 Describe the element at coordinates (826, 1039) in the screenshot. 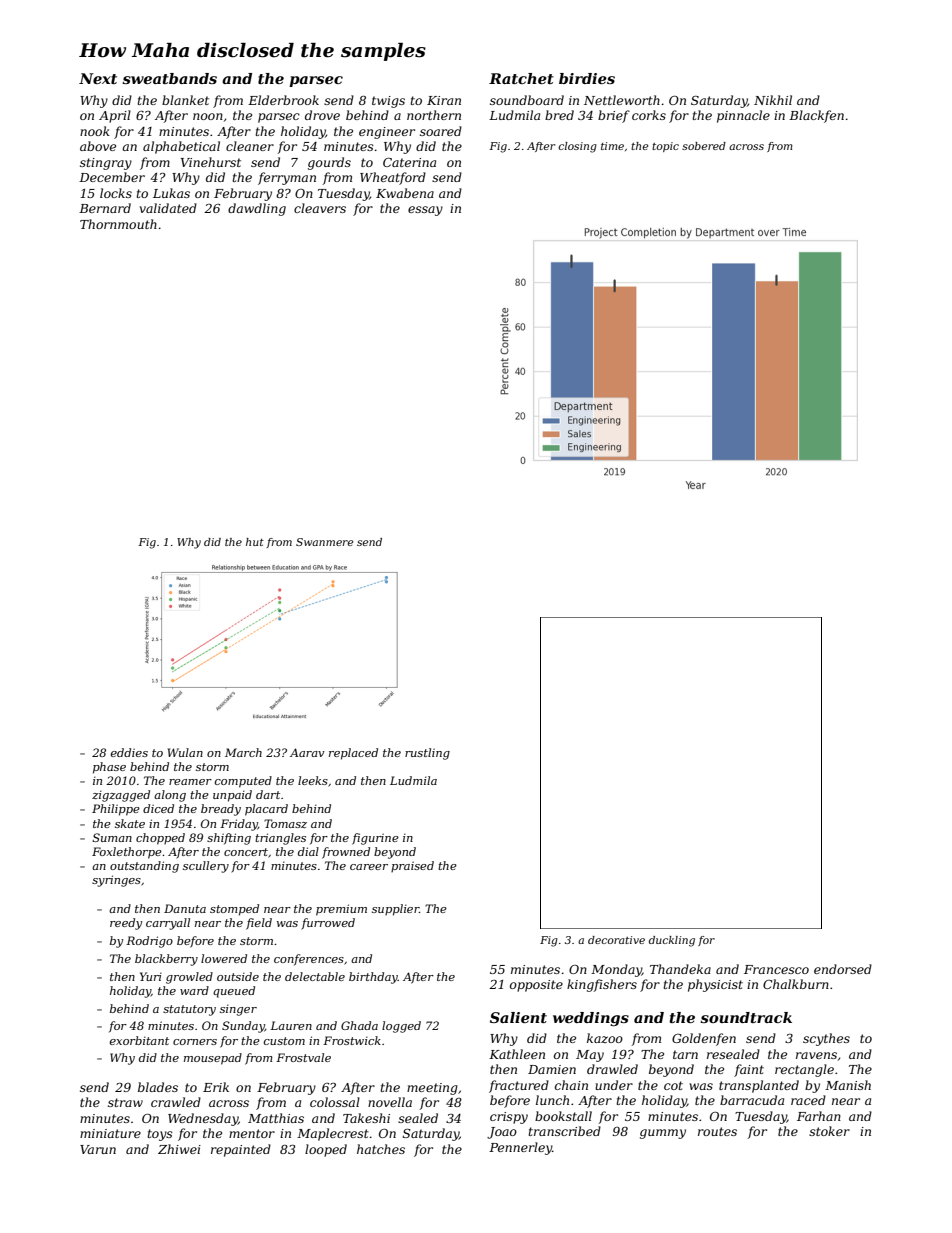

I see `scythes` at that location.
